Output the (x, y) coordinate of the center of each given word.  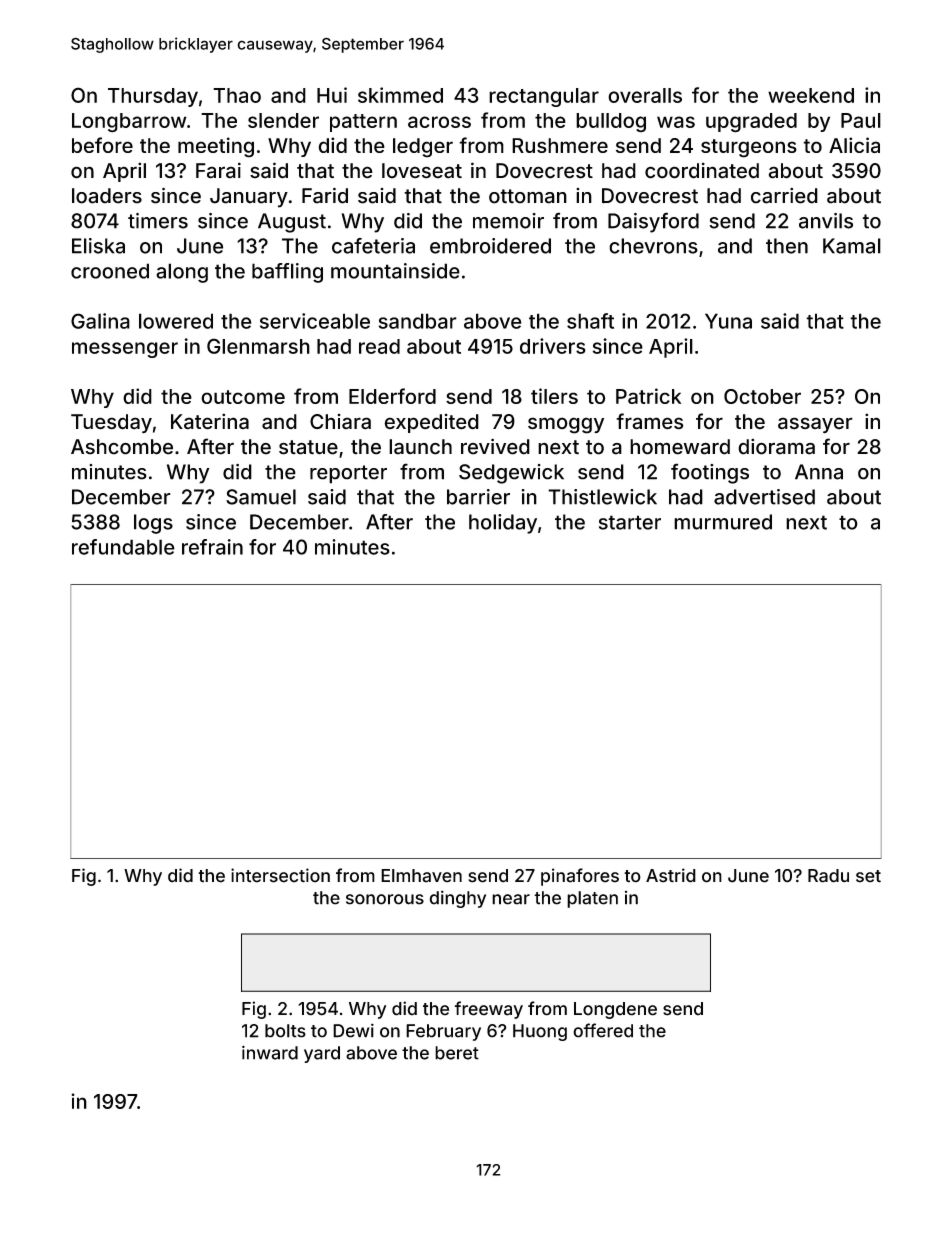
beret (457, 1053)
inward (270, 1052)
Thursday (153, 97)
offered (603, 1030)
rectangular (544, 97)
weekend (811, 95)
